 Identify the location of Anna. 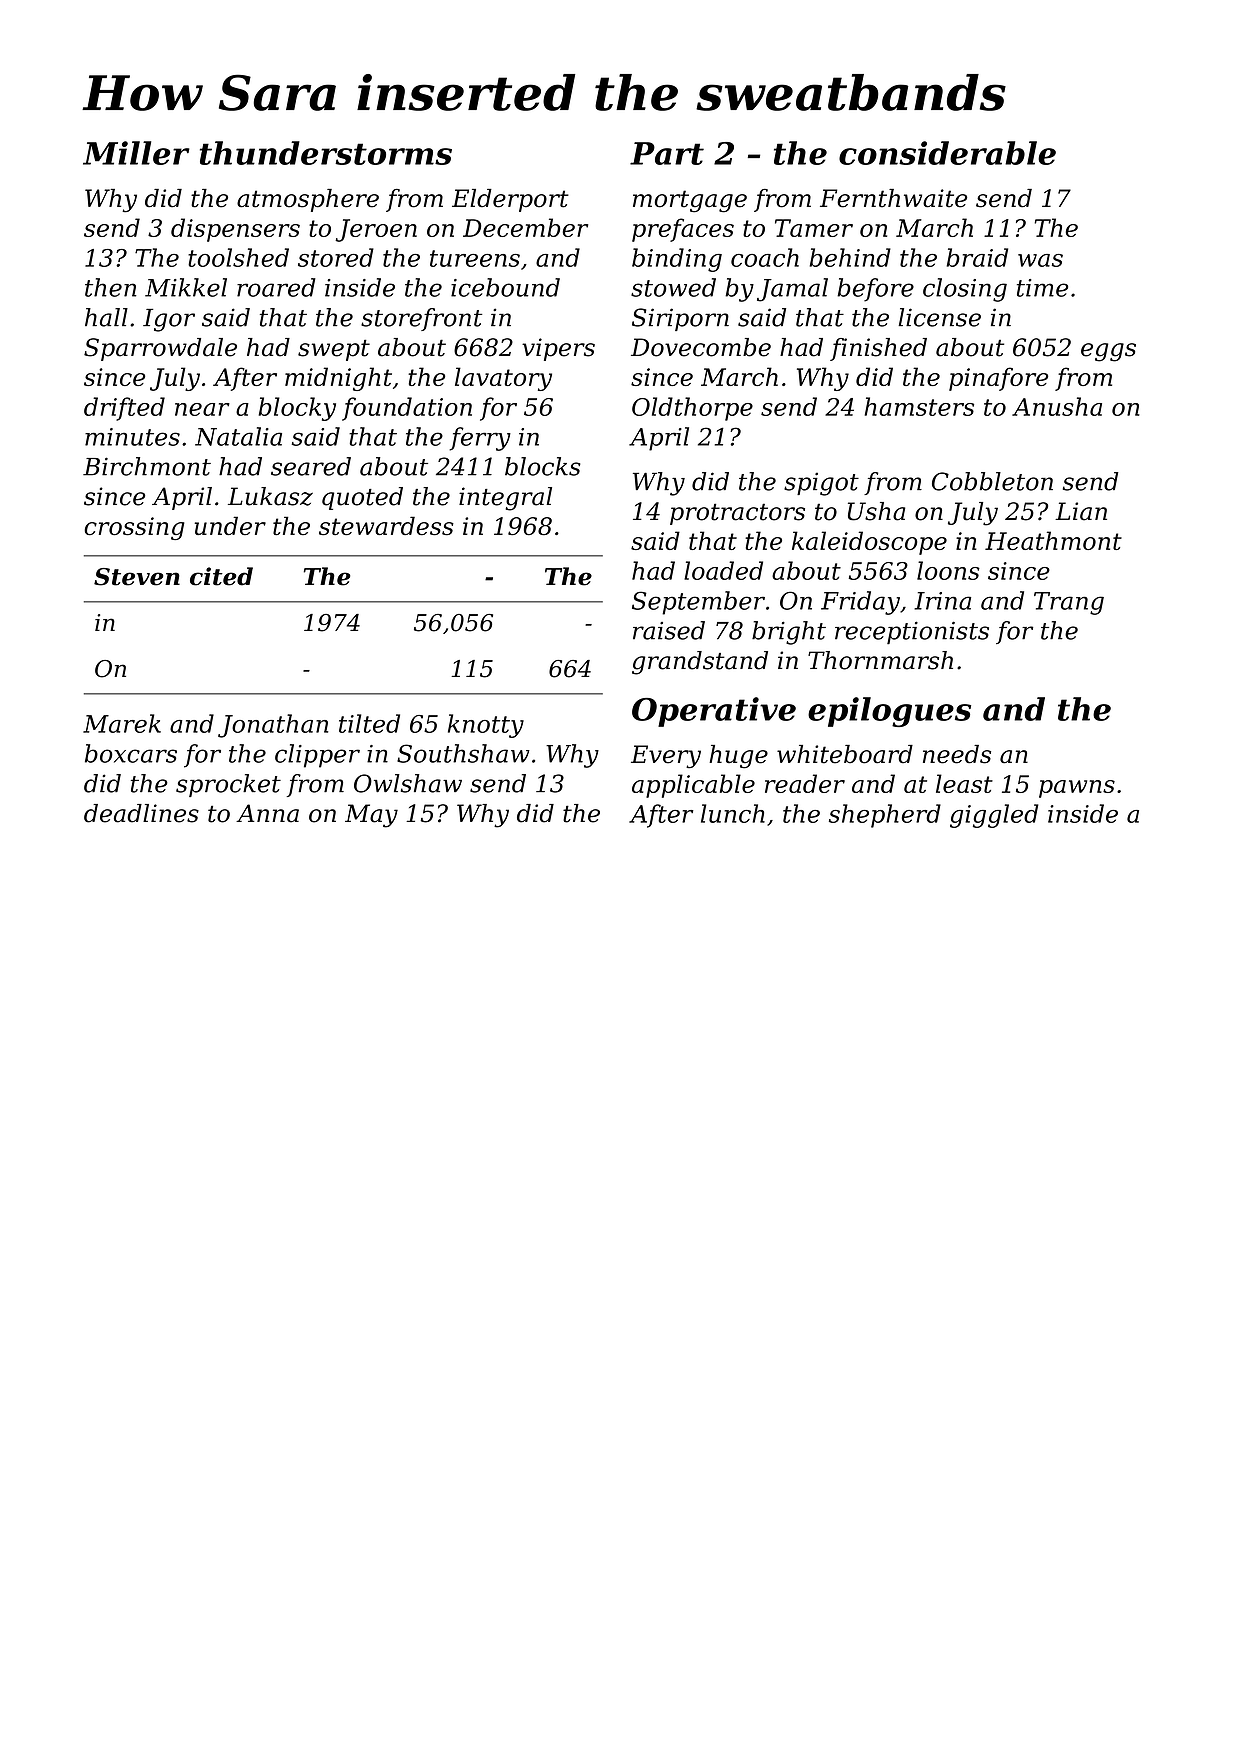
(267, 813).
